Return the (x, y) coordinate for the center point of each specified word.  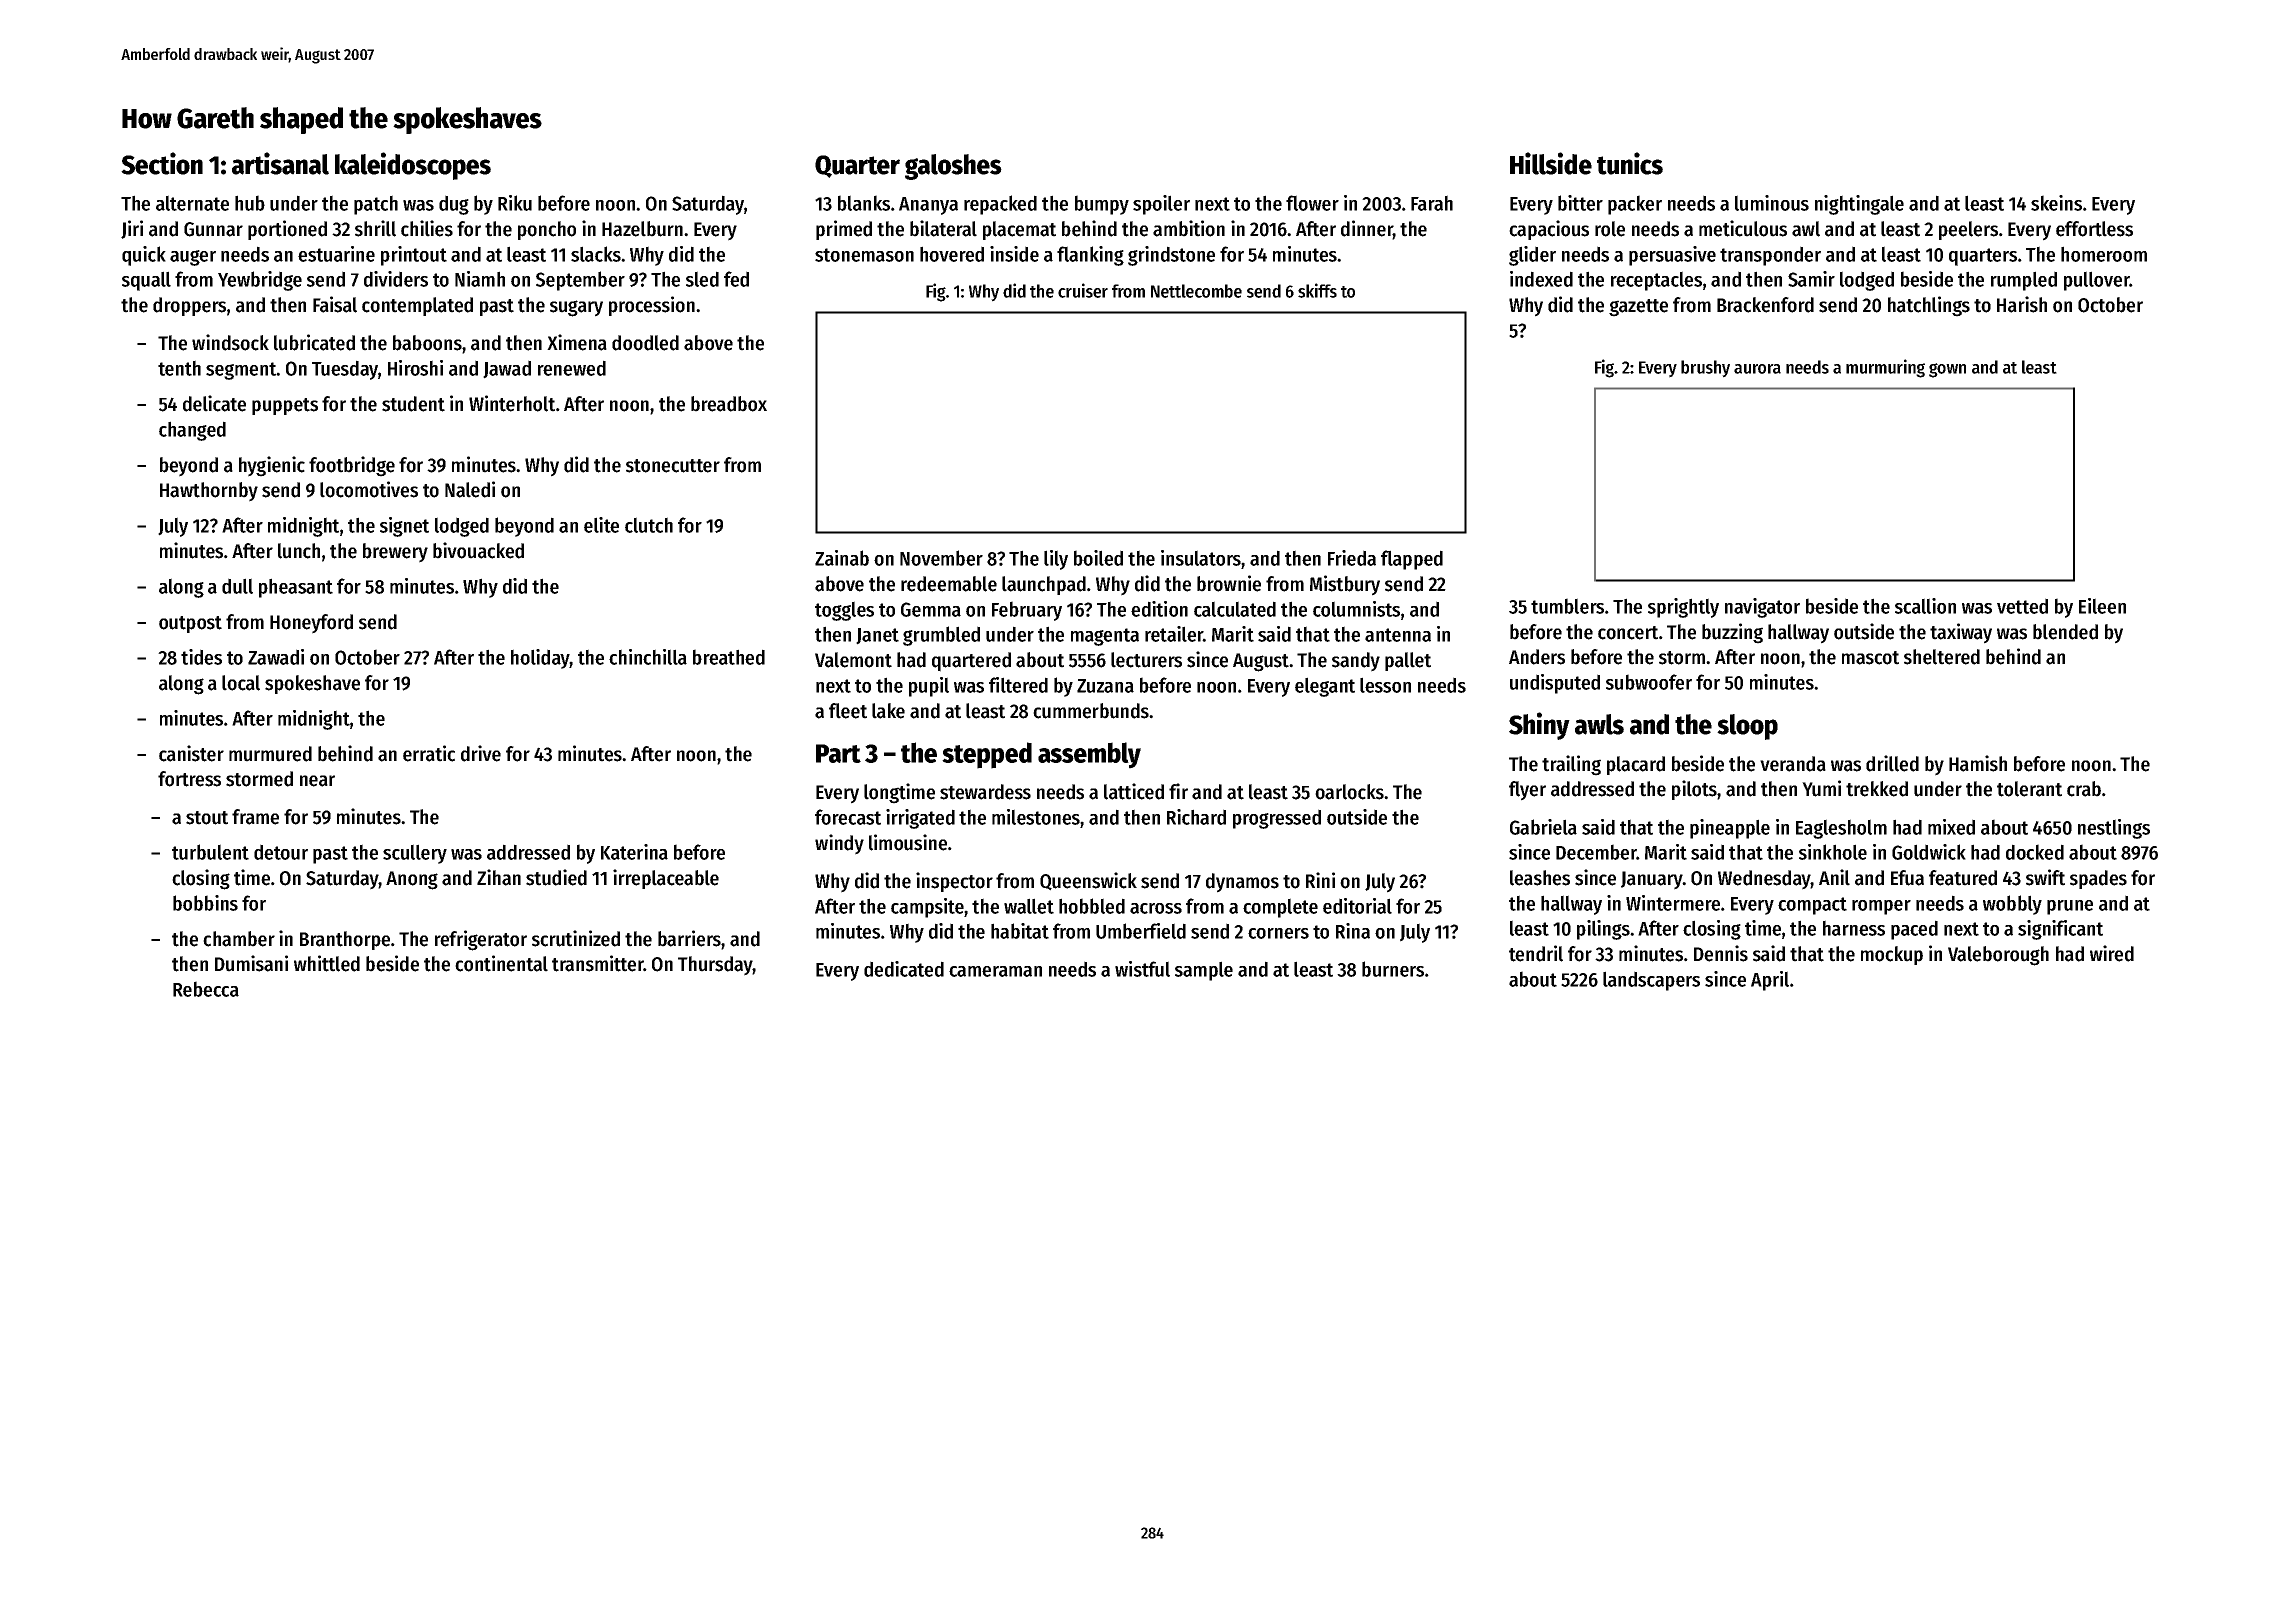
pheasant (296, 588)
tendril (1536, 953)
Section (162, 163)
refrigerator (481, 940)
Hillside (1551, 163)
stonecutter (673, 466)
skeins (2056, 203)
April (1770, 981)
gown (1947, 370)
